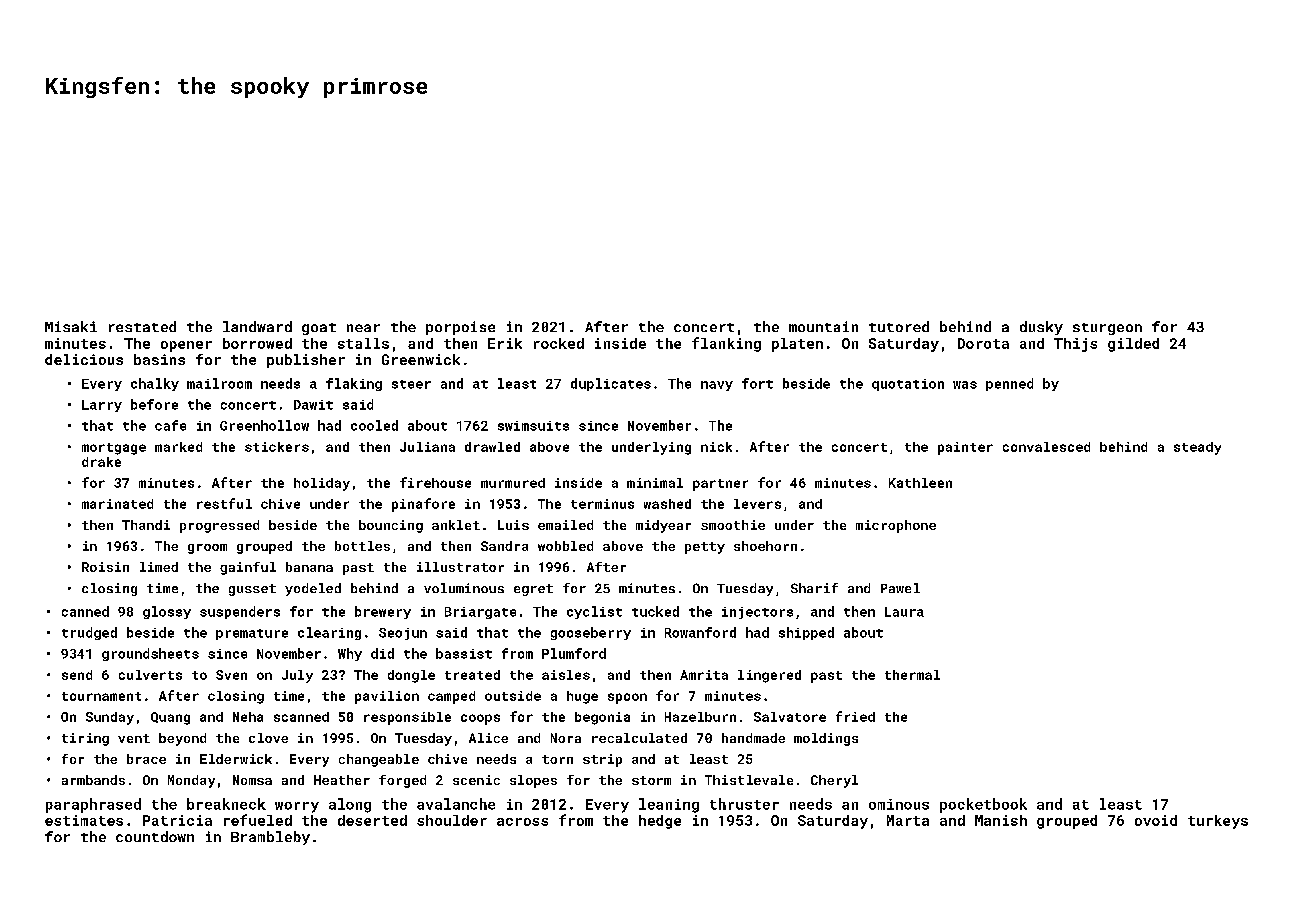 This screenshot has width=1308, height=924. I want to click on drake, so click(101, 462).
